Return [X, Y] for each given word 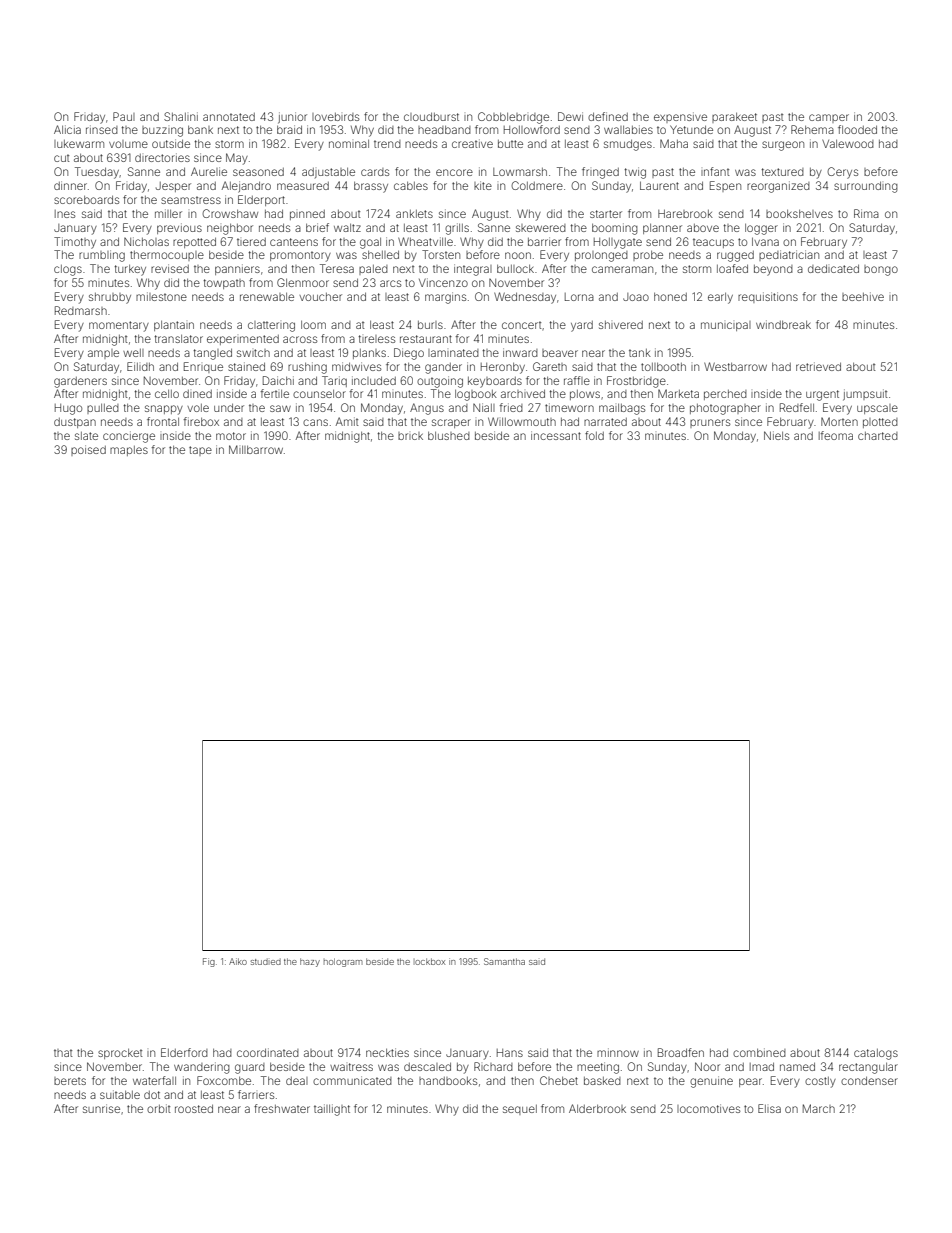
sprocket [120, 1054]
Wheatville [425, 241]
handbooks [448, 1081]
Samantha [504, 961]
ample [103, 354]
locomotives [708, 1108]
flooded [857, 129]
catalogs [876, 1054]
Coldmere [537, 185]
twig [635, 173]
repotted [194, 243]
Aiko [238, 961]
